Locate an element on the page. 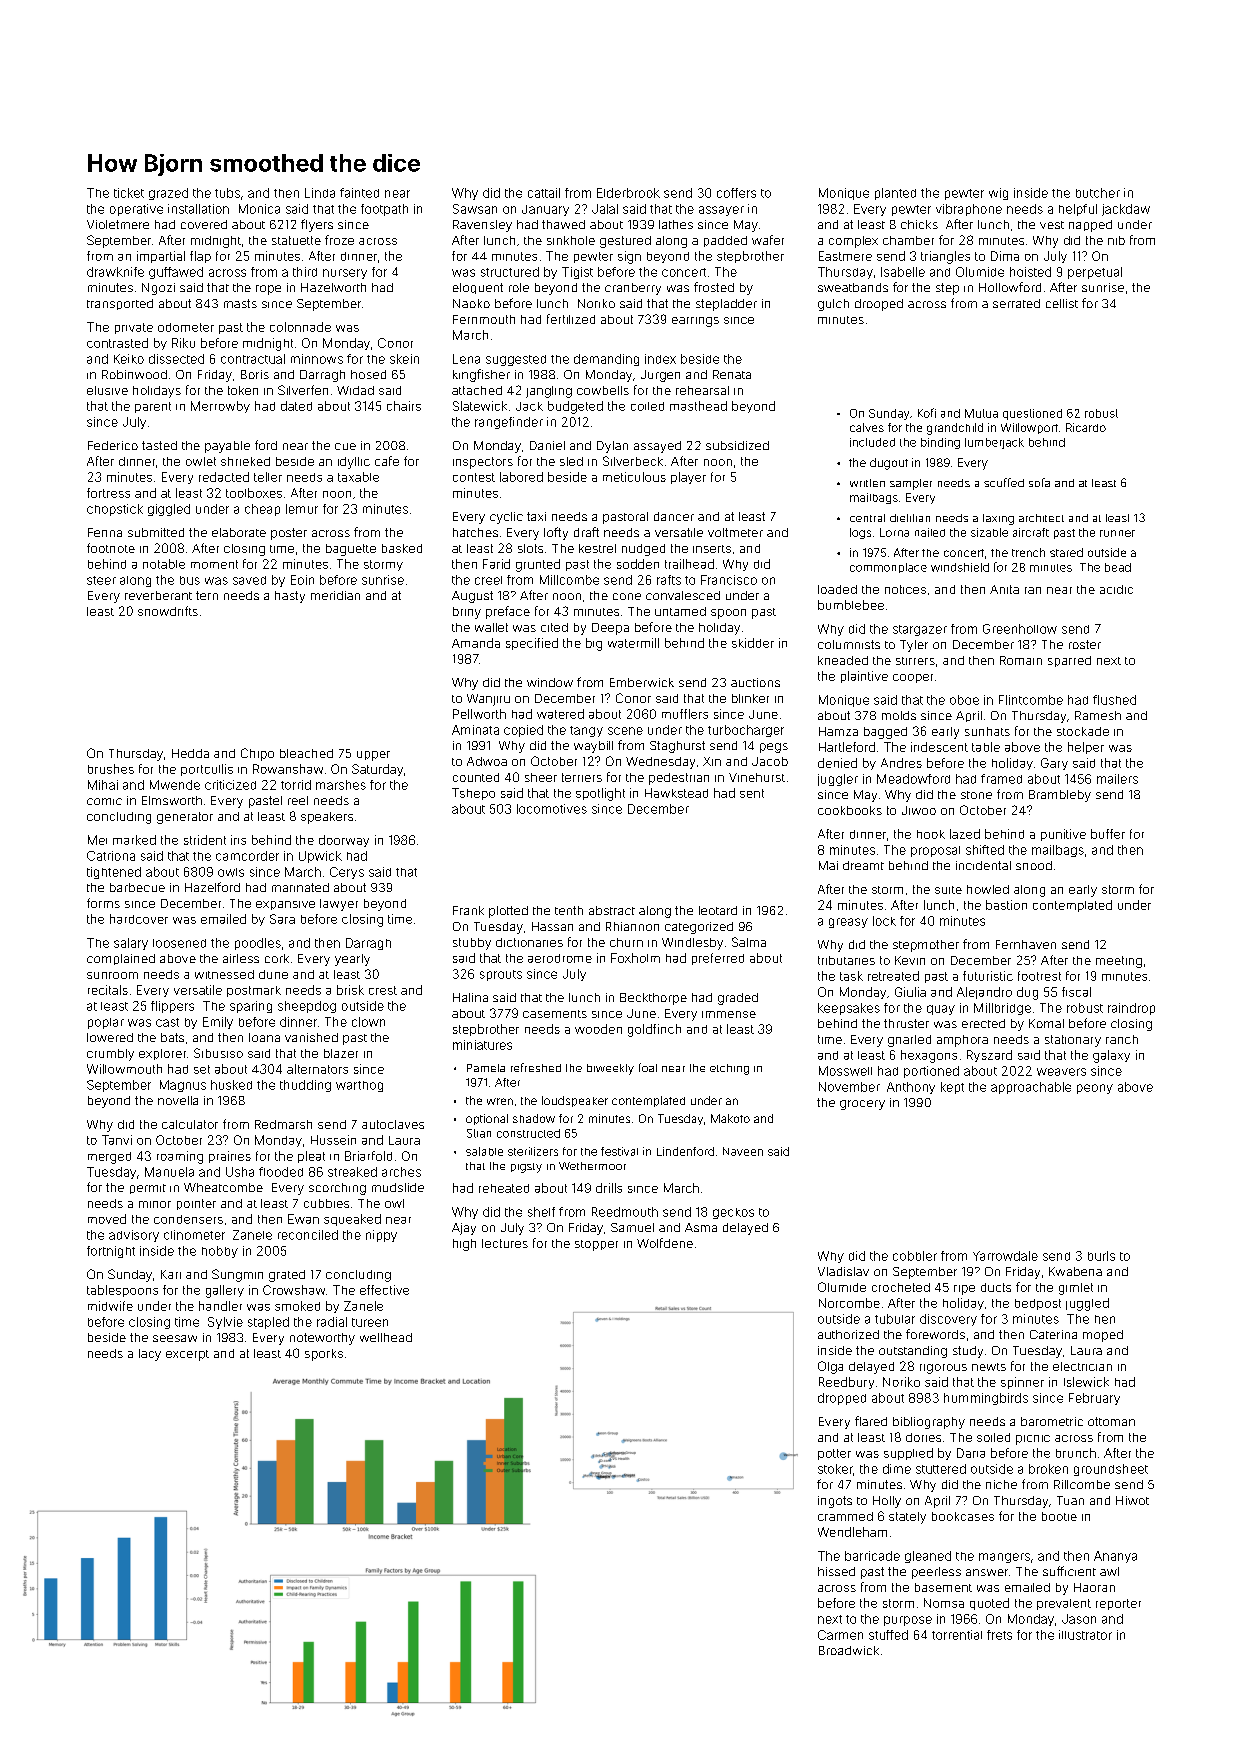  coffers is located at coordinates (736, 193).
